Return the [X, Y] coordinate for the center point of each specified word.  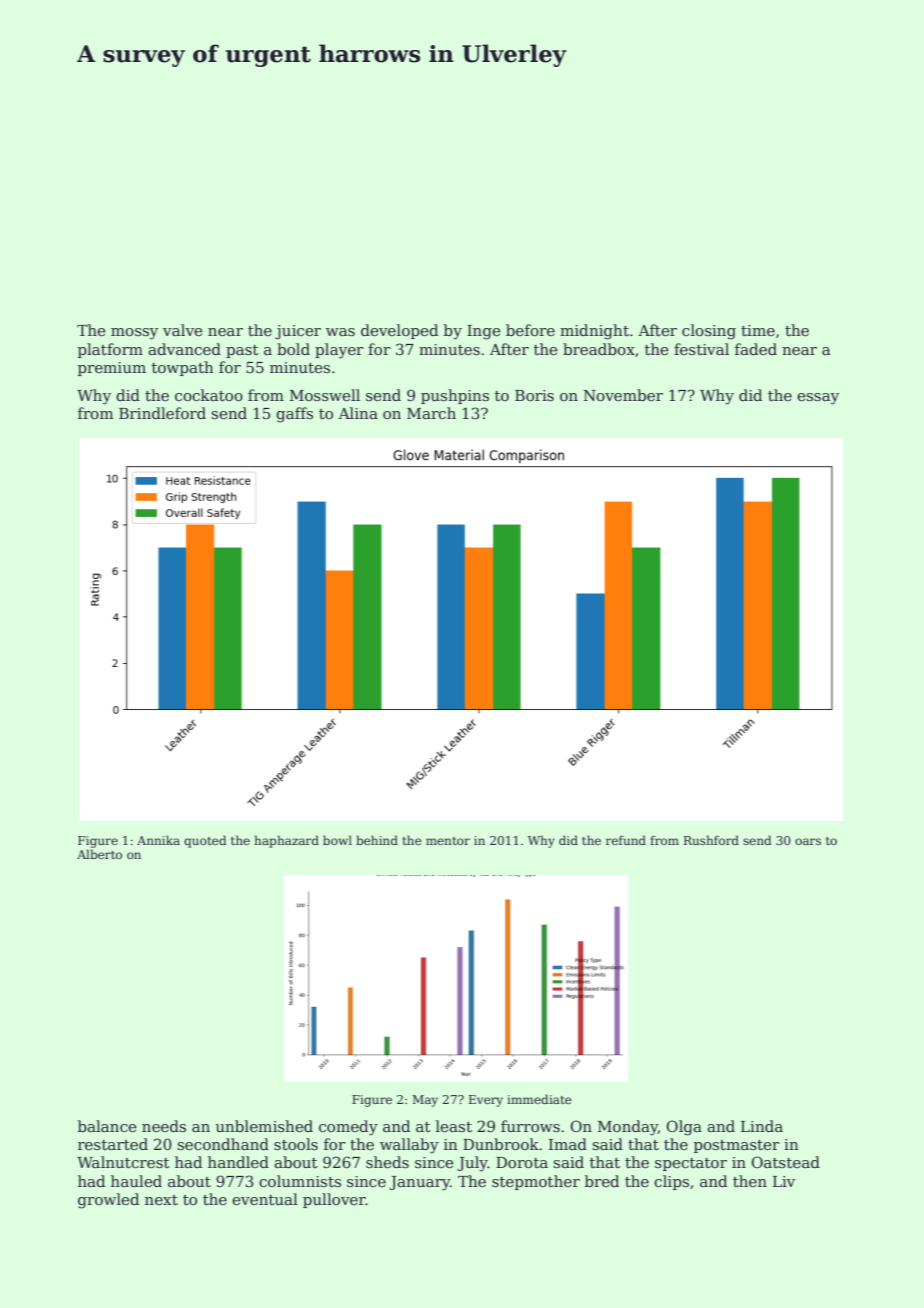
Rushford [711, 840]
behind [377, 840]
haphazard [286, 841]
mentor [448, 841]
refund [626, 840]
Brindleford [162, 413]
